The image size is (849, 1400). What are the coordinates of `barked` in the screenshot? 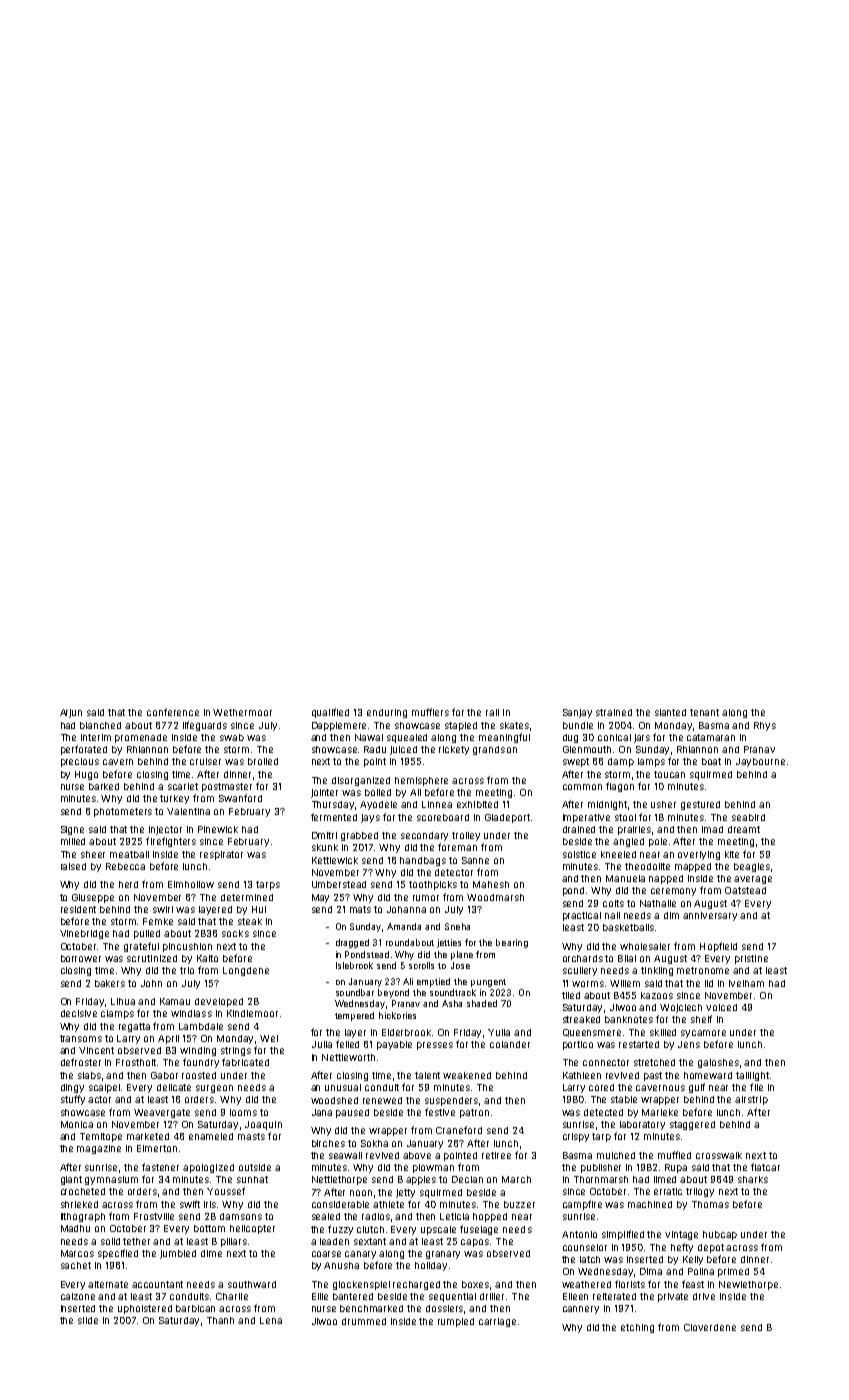 It's located at (104, 786).
